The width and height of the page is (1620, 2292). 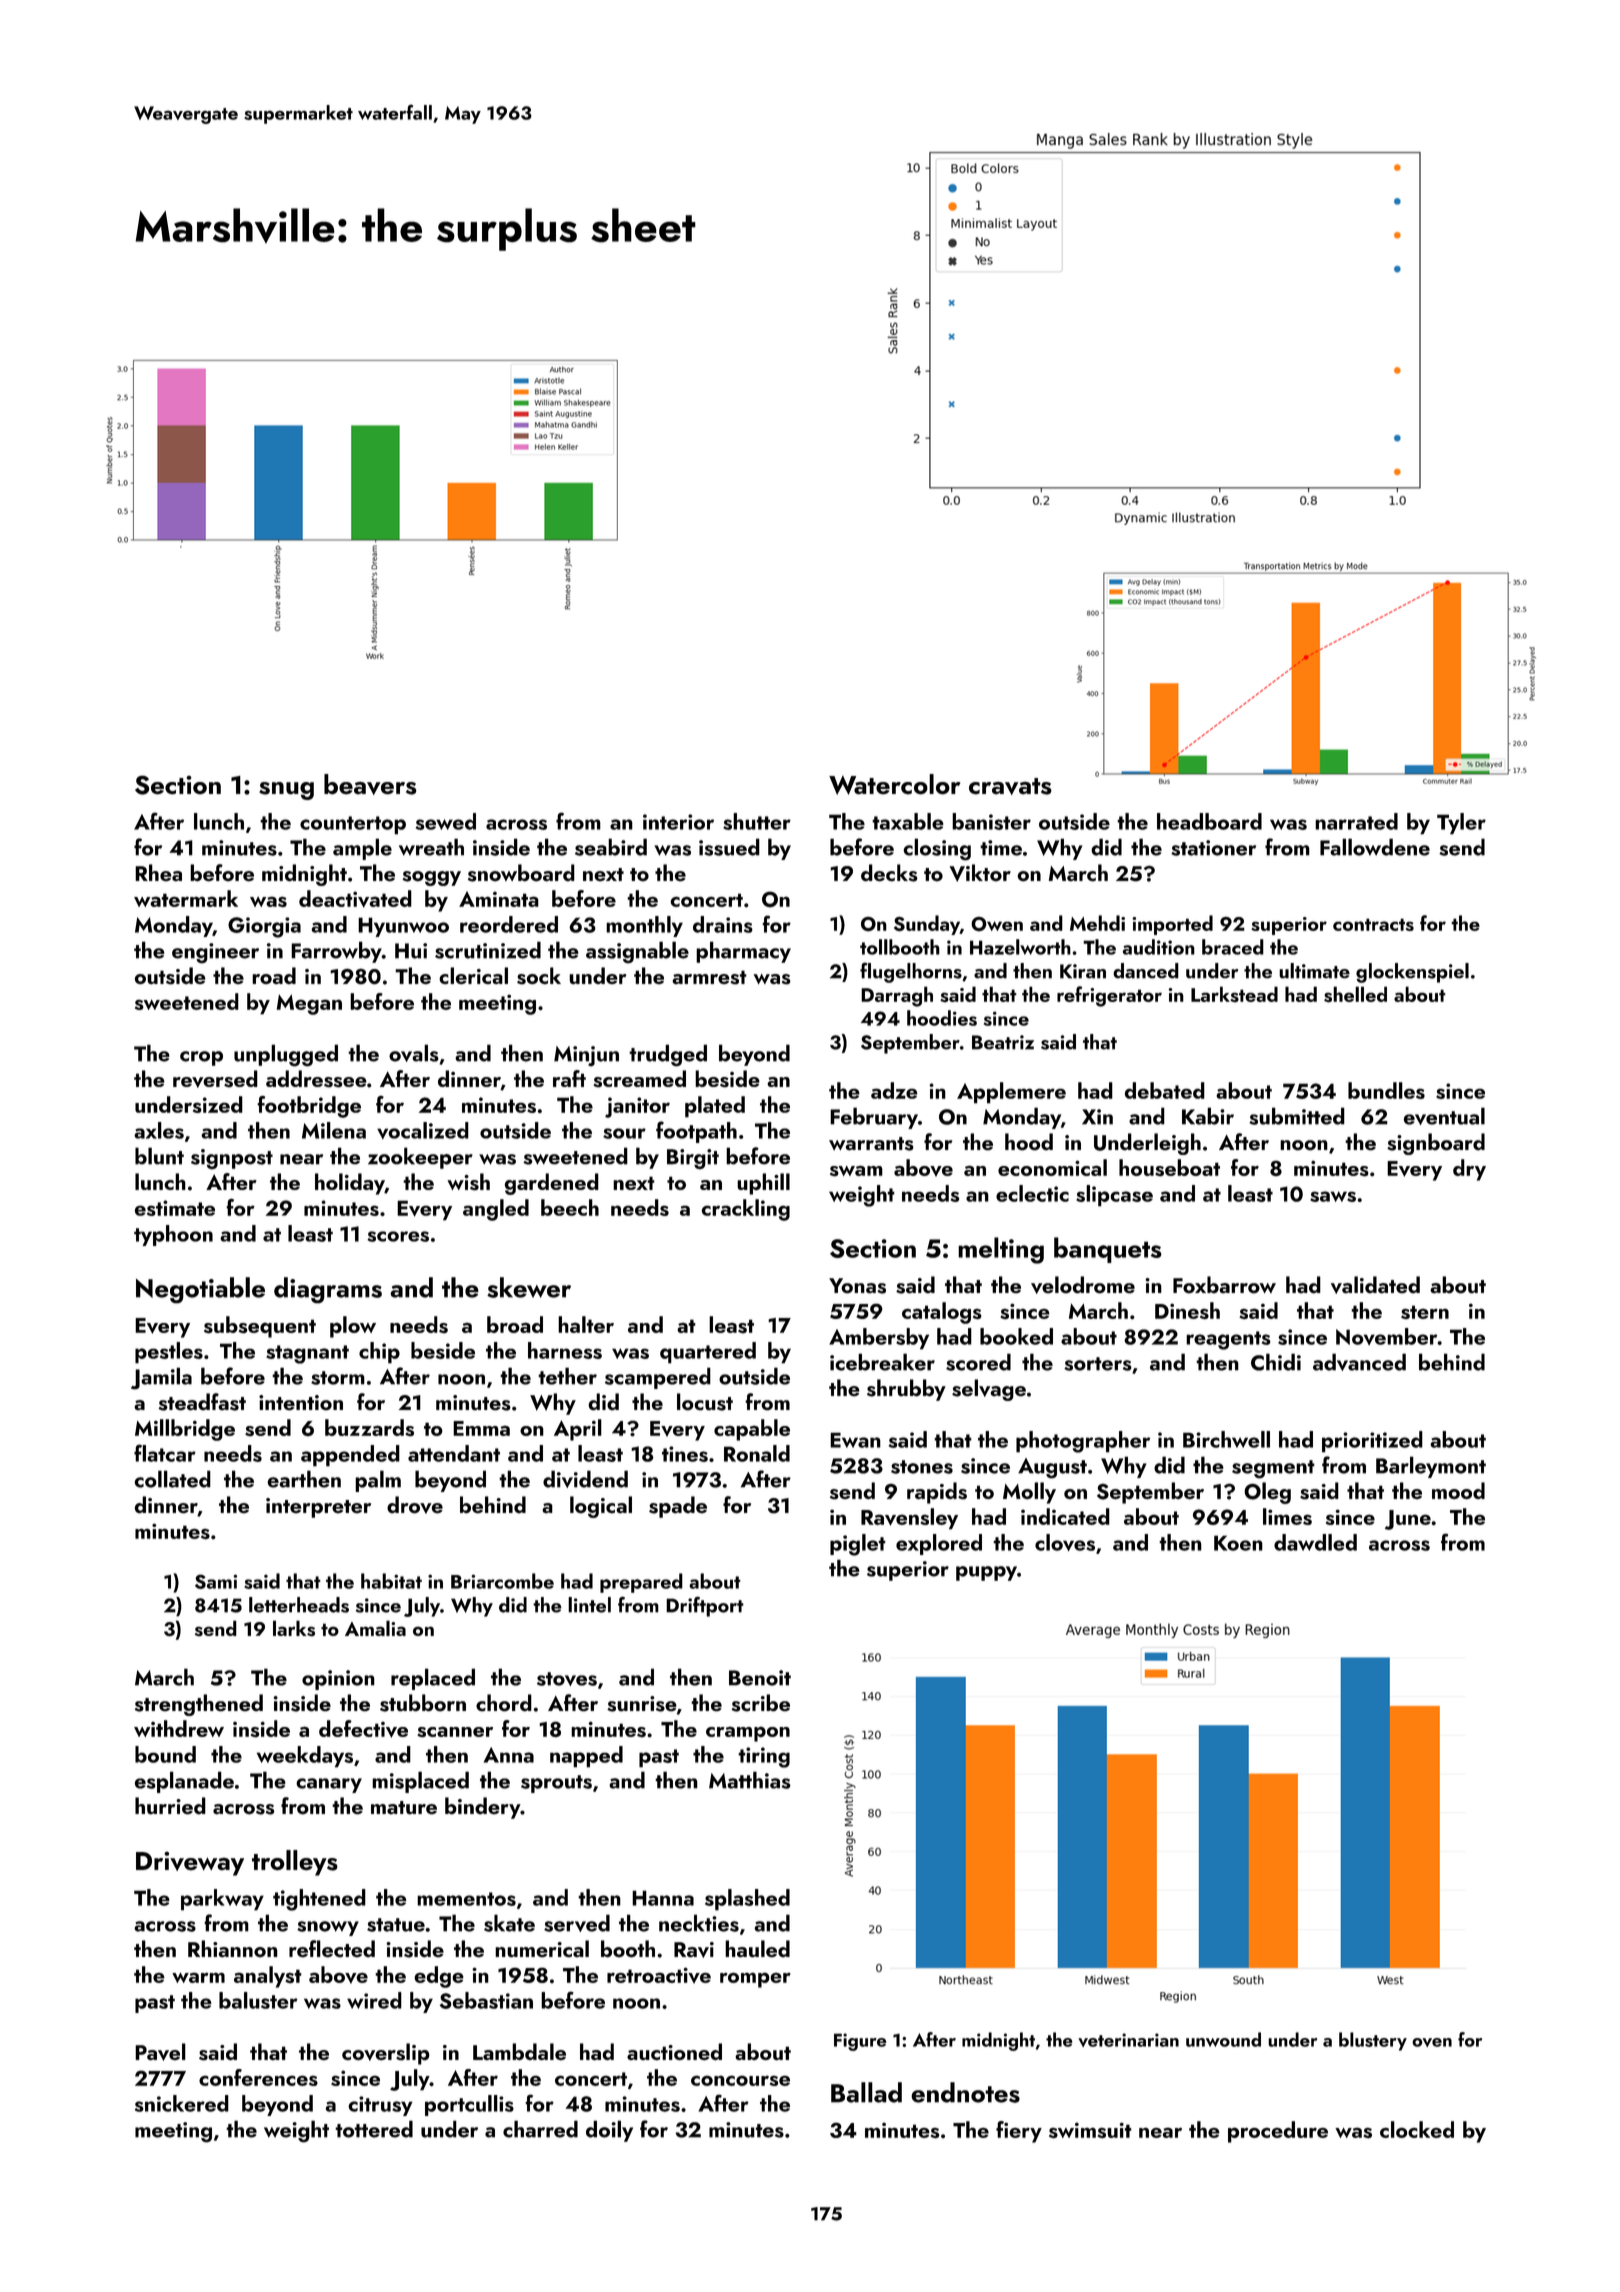 I want to click on opinion, so click(x=338, y=1680).
